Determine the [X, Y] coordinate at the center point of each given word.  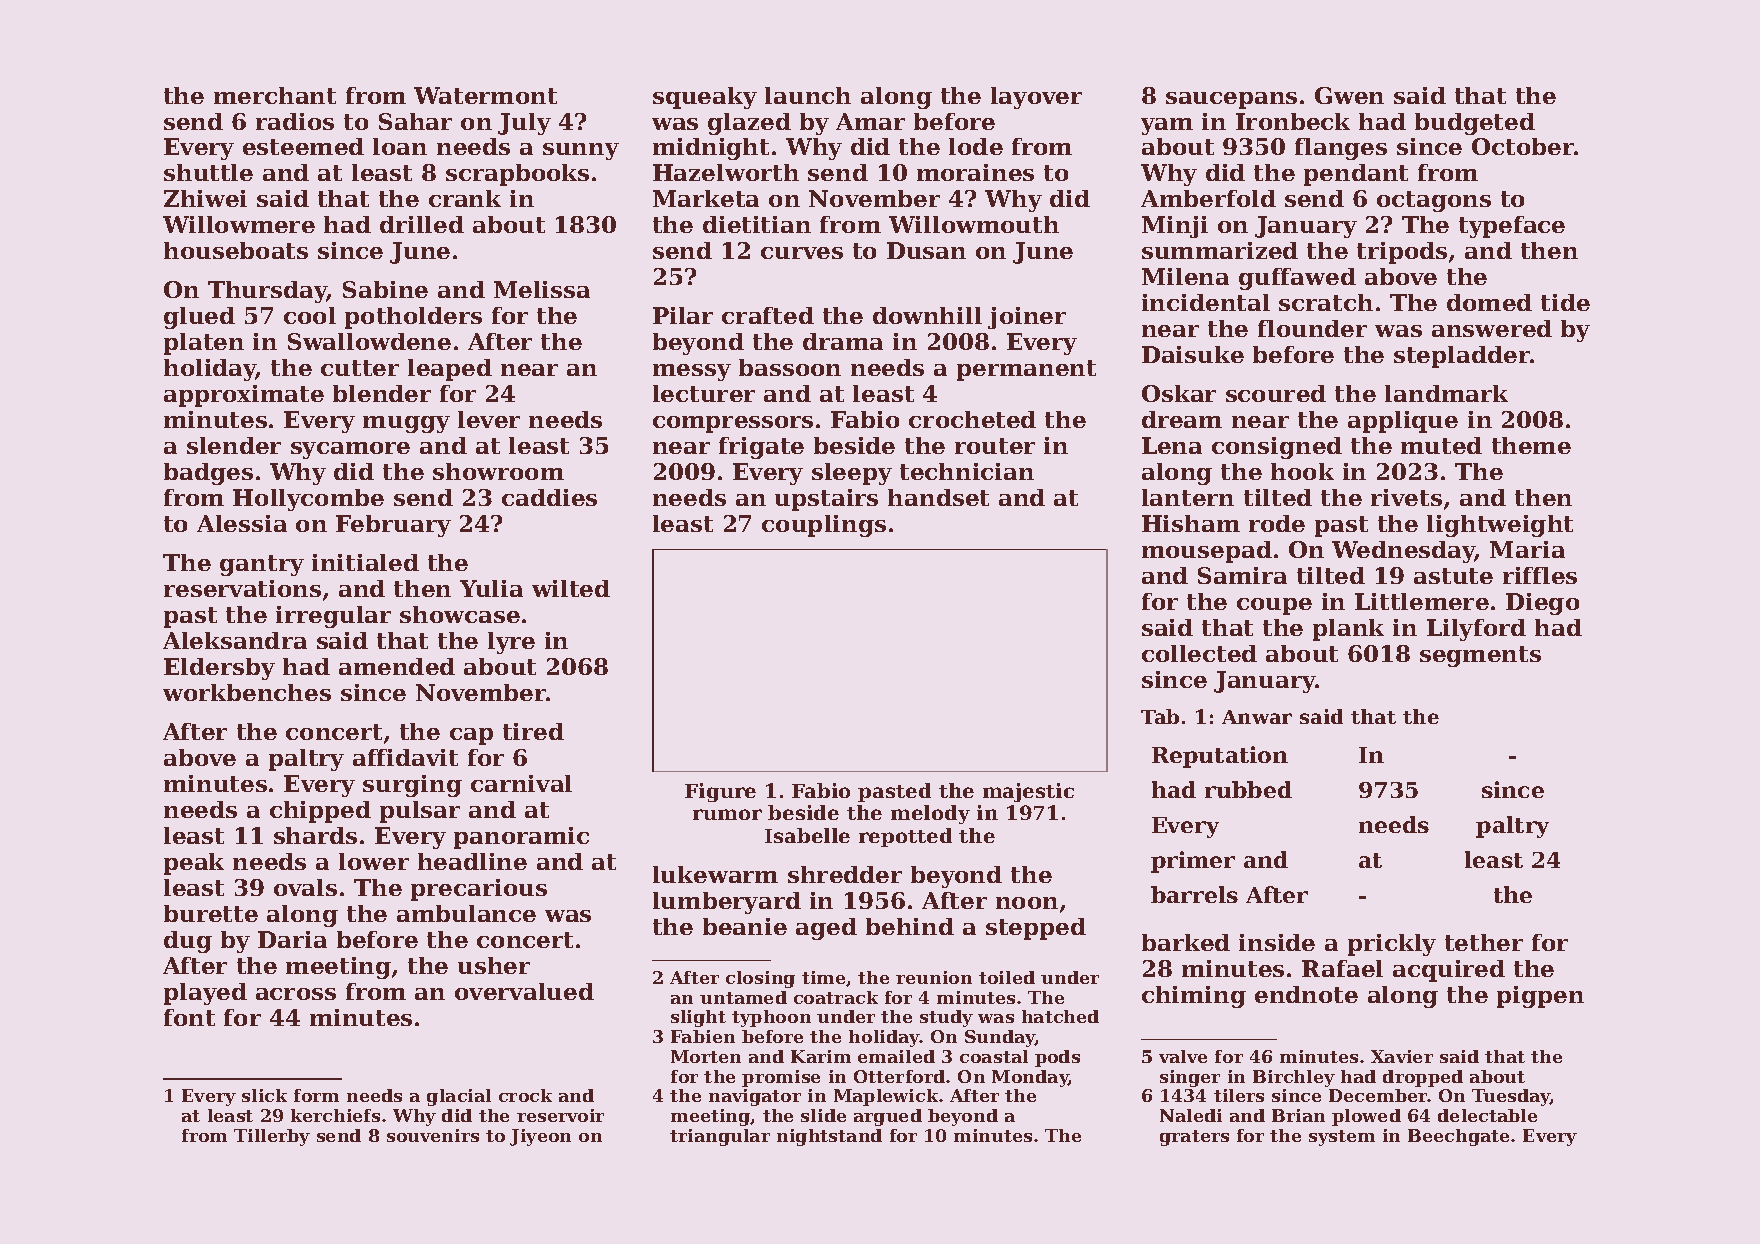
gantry [262, 565]
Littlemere [1422, 601]
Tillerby [272, 1137]
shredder [845, 874]
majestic [1028, 792]
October [1523, 146]
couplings [824, 526]
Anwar [1257, 717]
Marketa [706, 198]
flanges [1341, 149]
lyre [511, 643]
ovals [305, 887]
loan [400, 146]
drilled [422, 224]
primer [1193, 862]
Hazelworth [726, 172]
